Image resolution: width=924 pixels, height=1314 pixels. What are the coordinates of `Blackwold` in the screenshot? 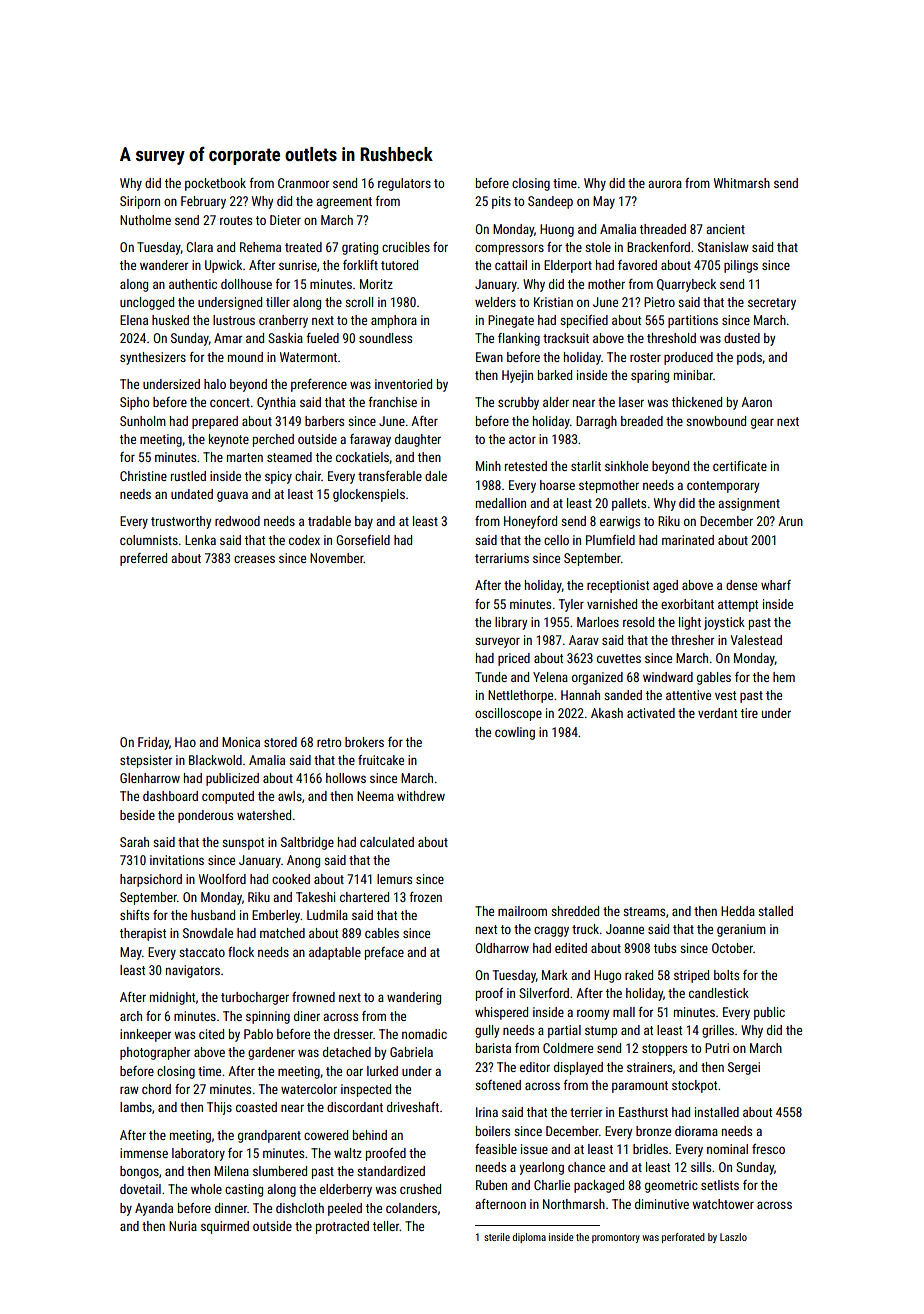 It's located at (215, 760).
